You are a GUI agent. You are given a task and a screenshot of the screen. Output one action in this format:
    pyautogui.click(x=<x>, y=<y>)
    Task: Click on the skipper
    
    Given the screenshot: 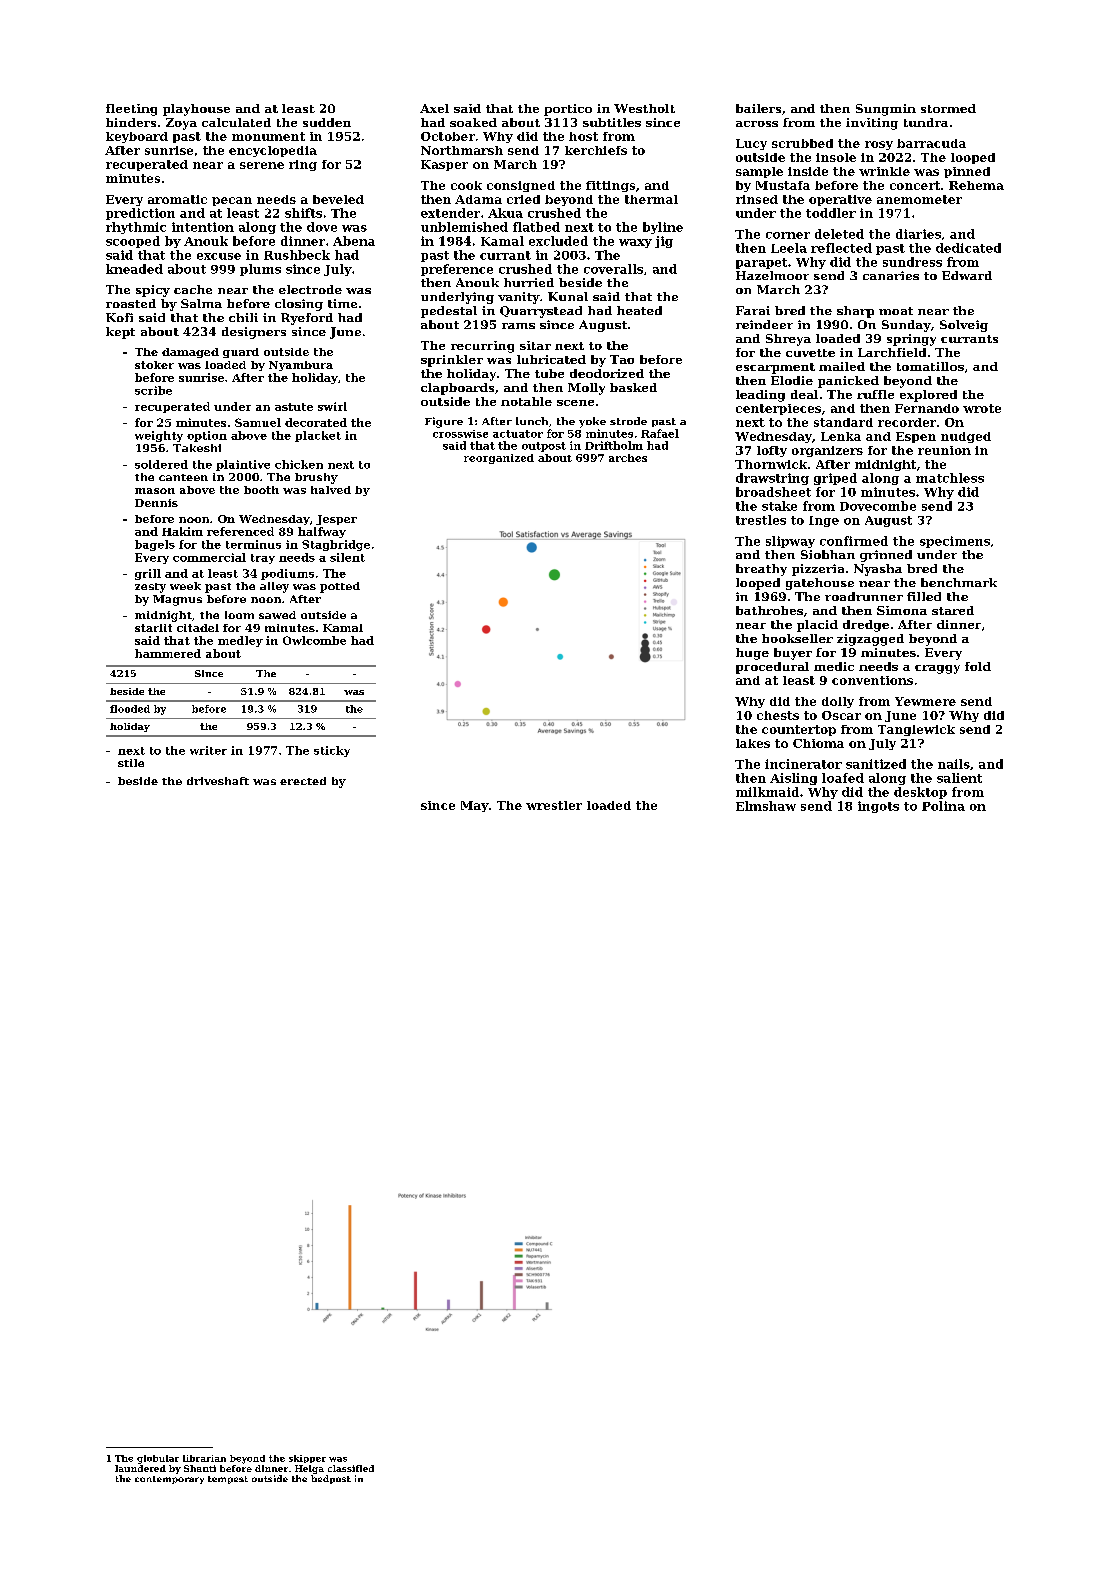 What is the action you would take?
    pyautogui.click(x=307, y=1459)
